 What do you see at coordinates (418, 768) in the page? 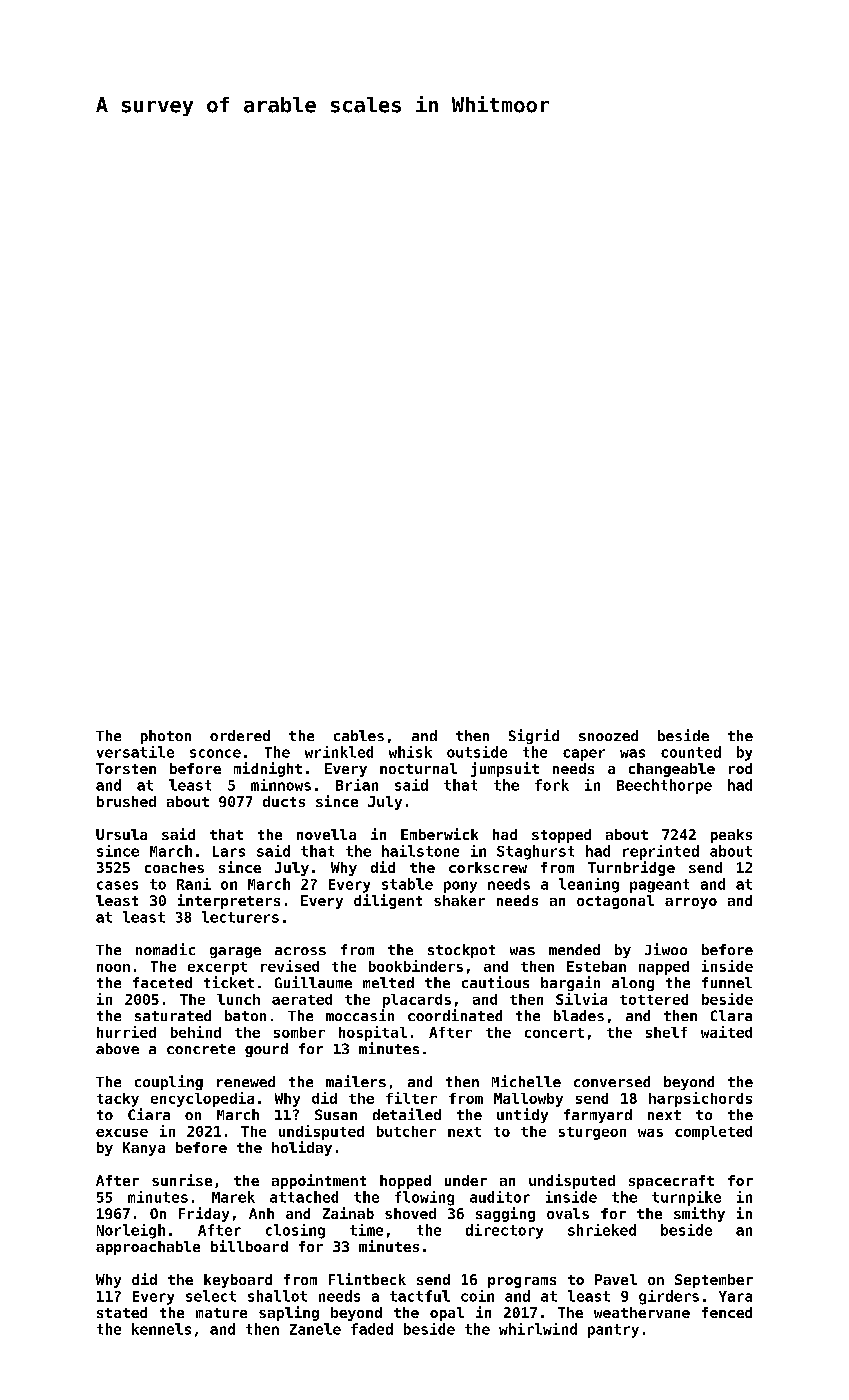
I see `nocturnal` at bounding box center [418, 768].
